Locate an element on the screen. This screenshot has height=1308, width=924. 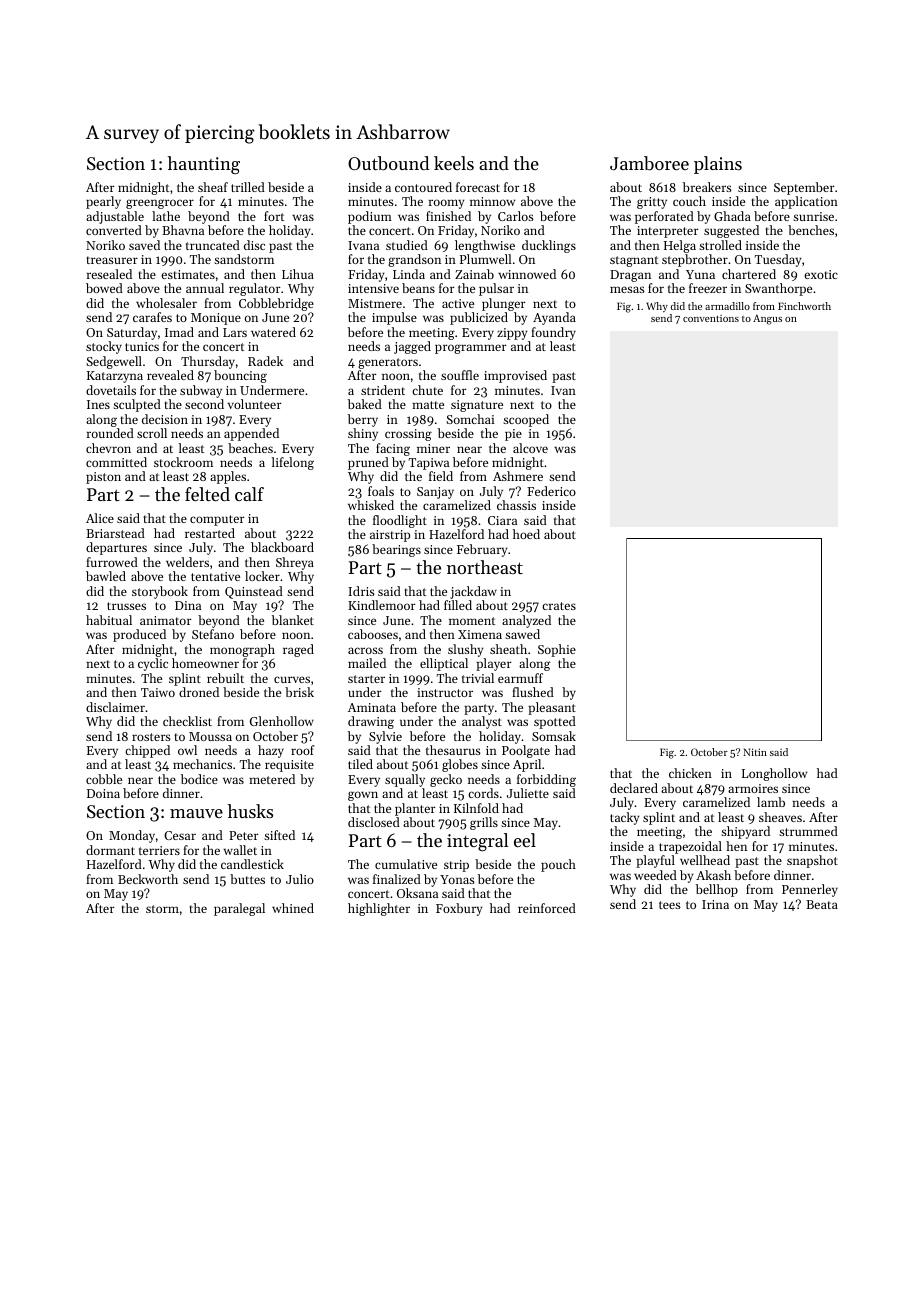
impulse is located at coordinates (394, 318).
